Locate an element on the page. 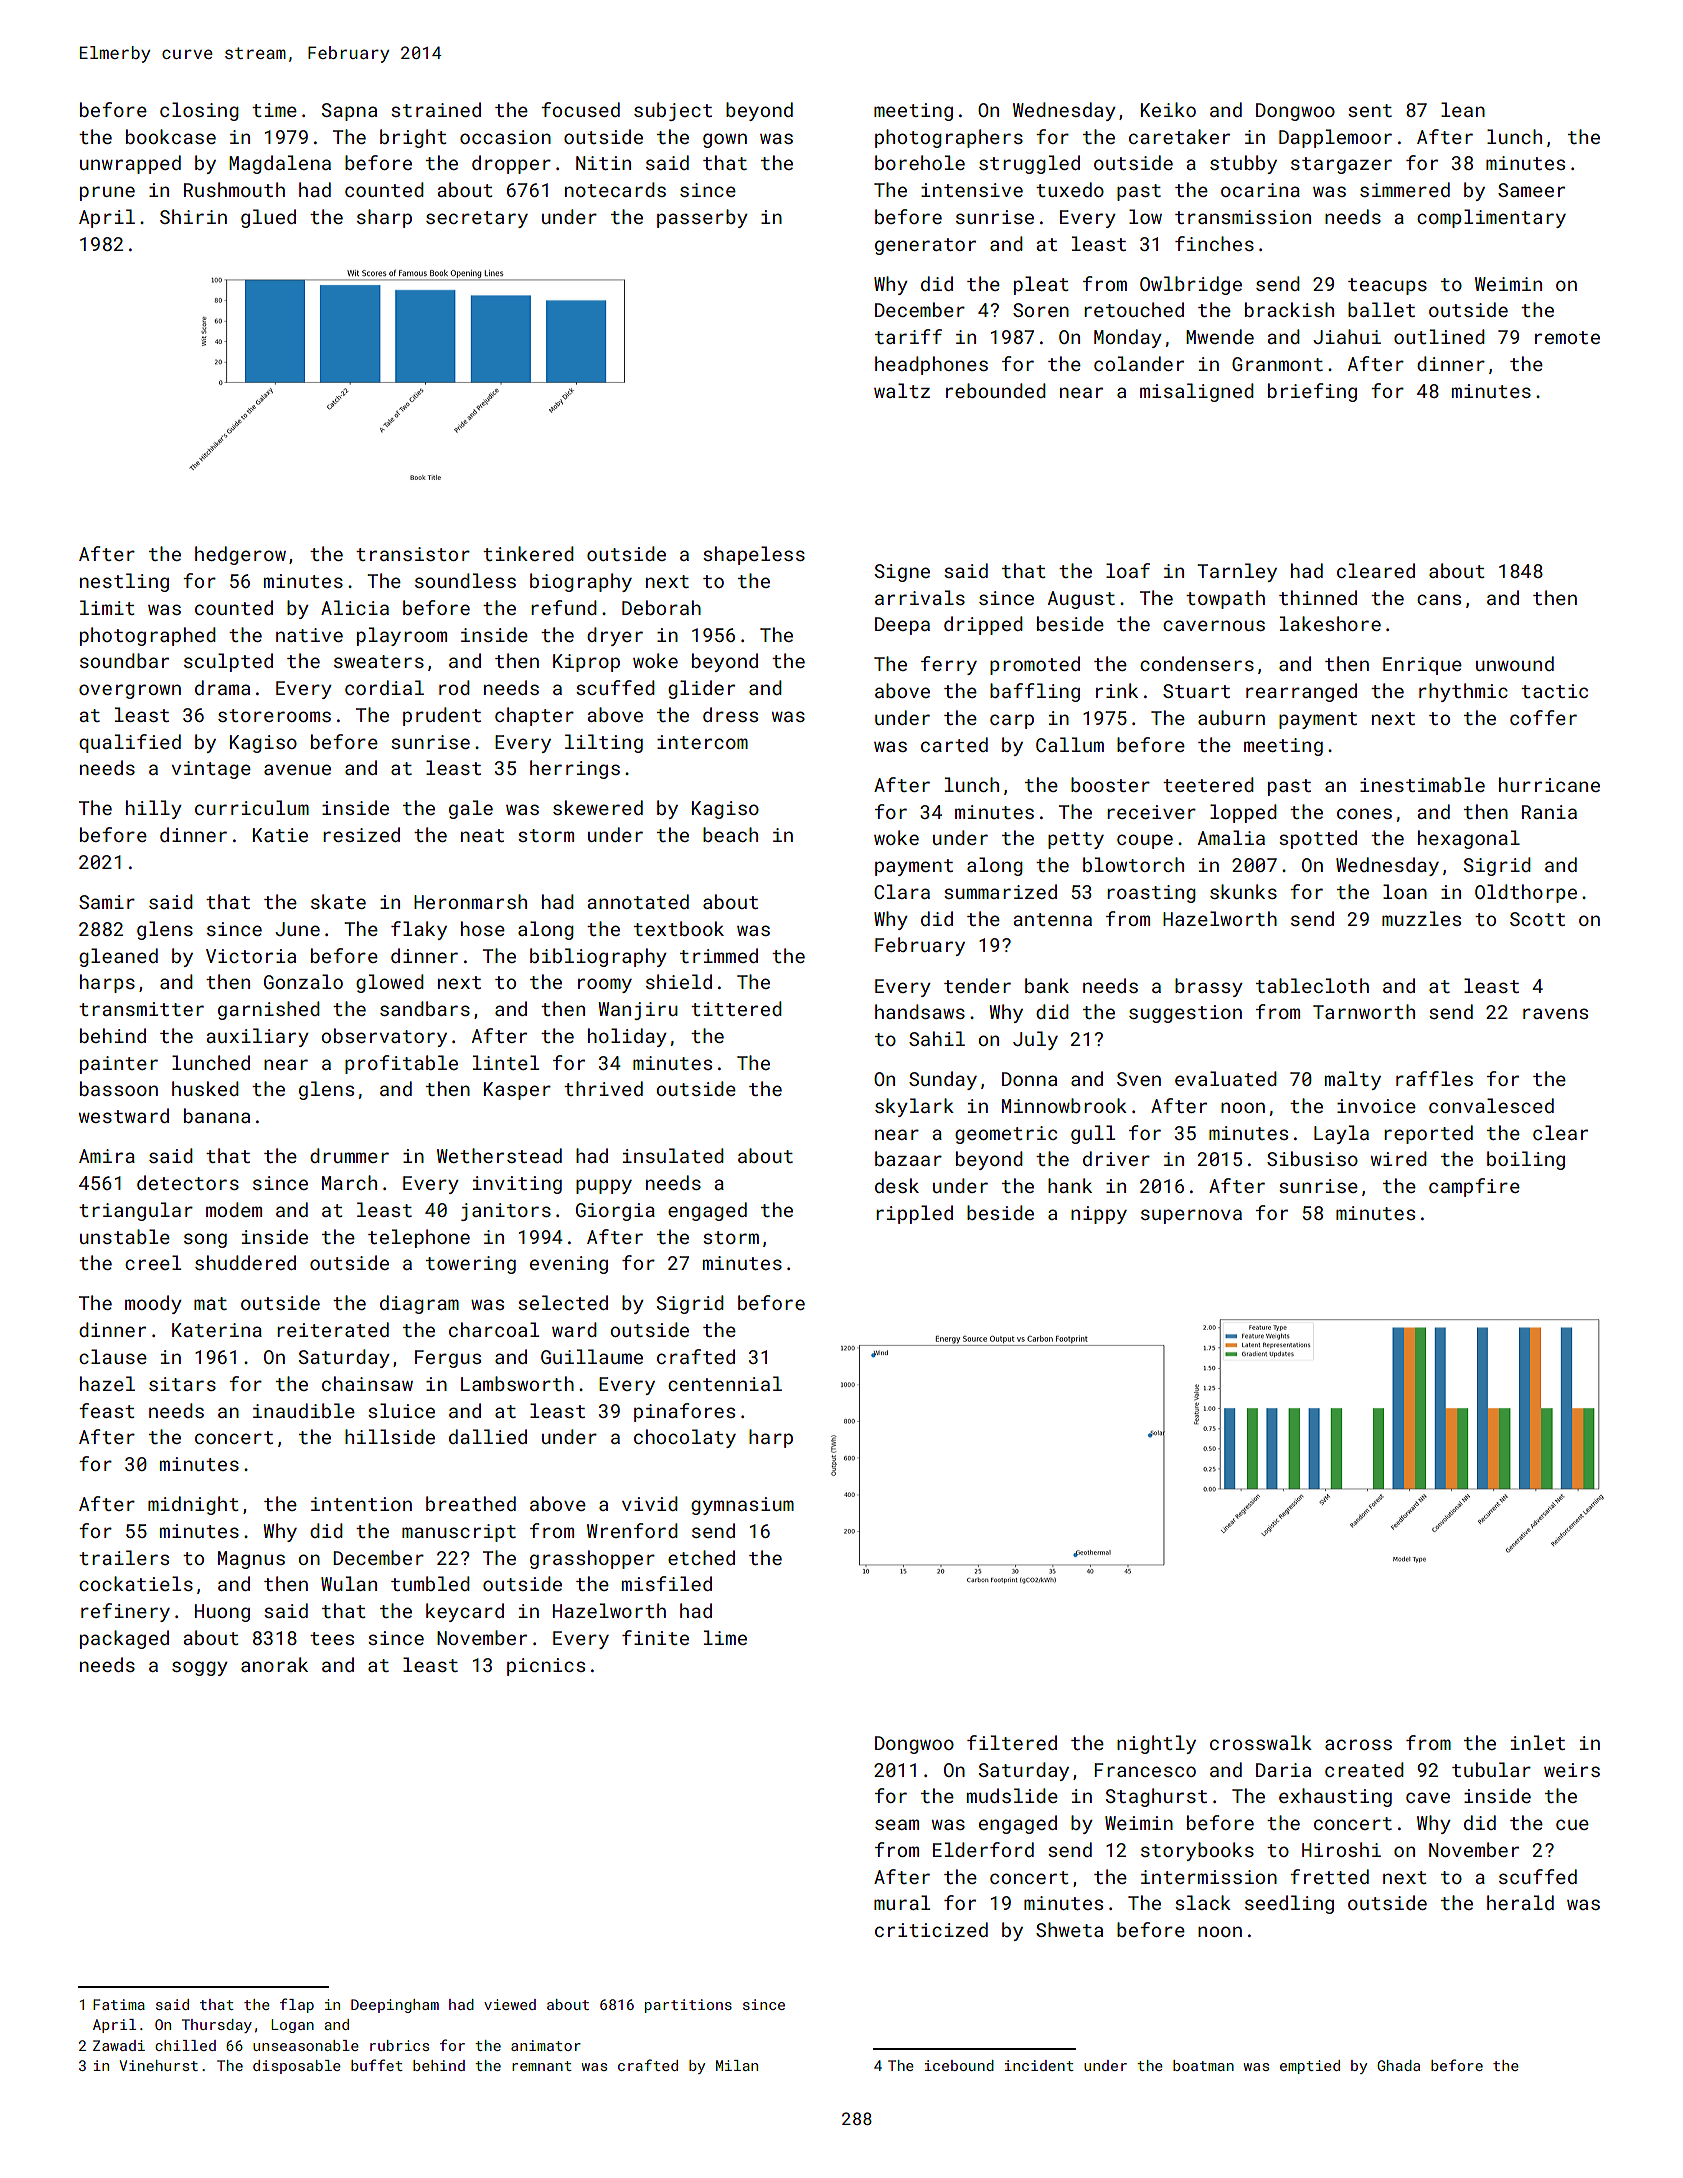 The height and width of the page is (2178, 1683). Shirin is located at coordinates (193, 216).
